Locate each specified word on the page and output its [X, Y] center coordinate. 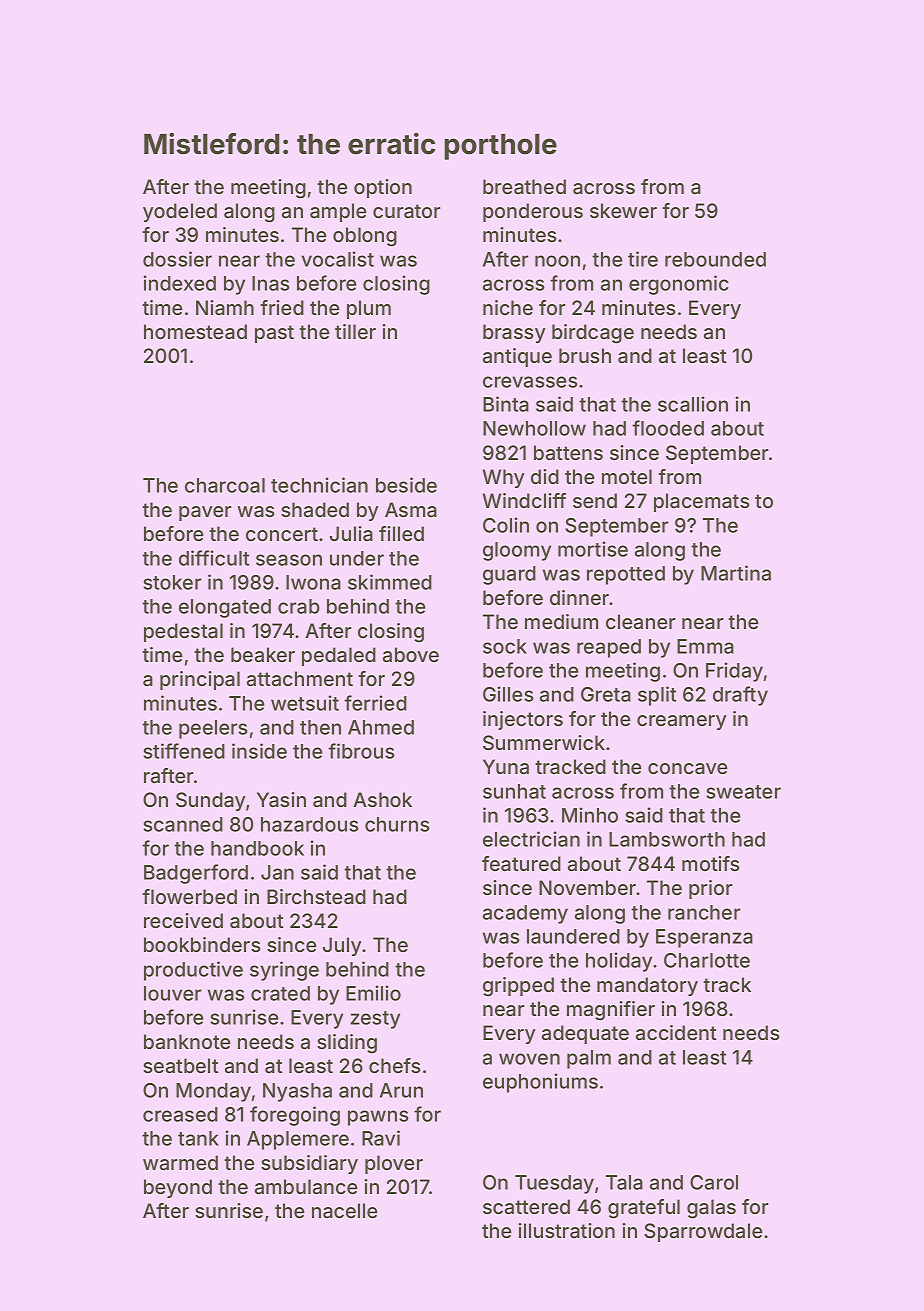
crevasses [530, 382]
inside [259, 751]
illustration [566, 1230]
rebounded [715, 259]
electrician [531, 839]
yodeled [180, 212]
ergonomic [679, 285]
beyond [178, 1188]
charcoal [225, 485]
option [383, 188]
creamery [681, 722]
